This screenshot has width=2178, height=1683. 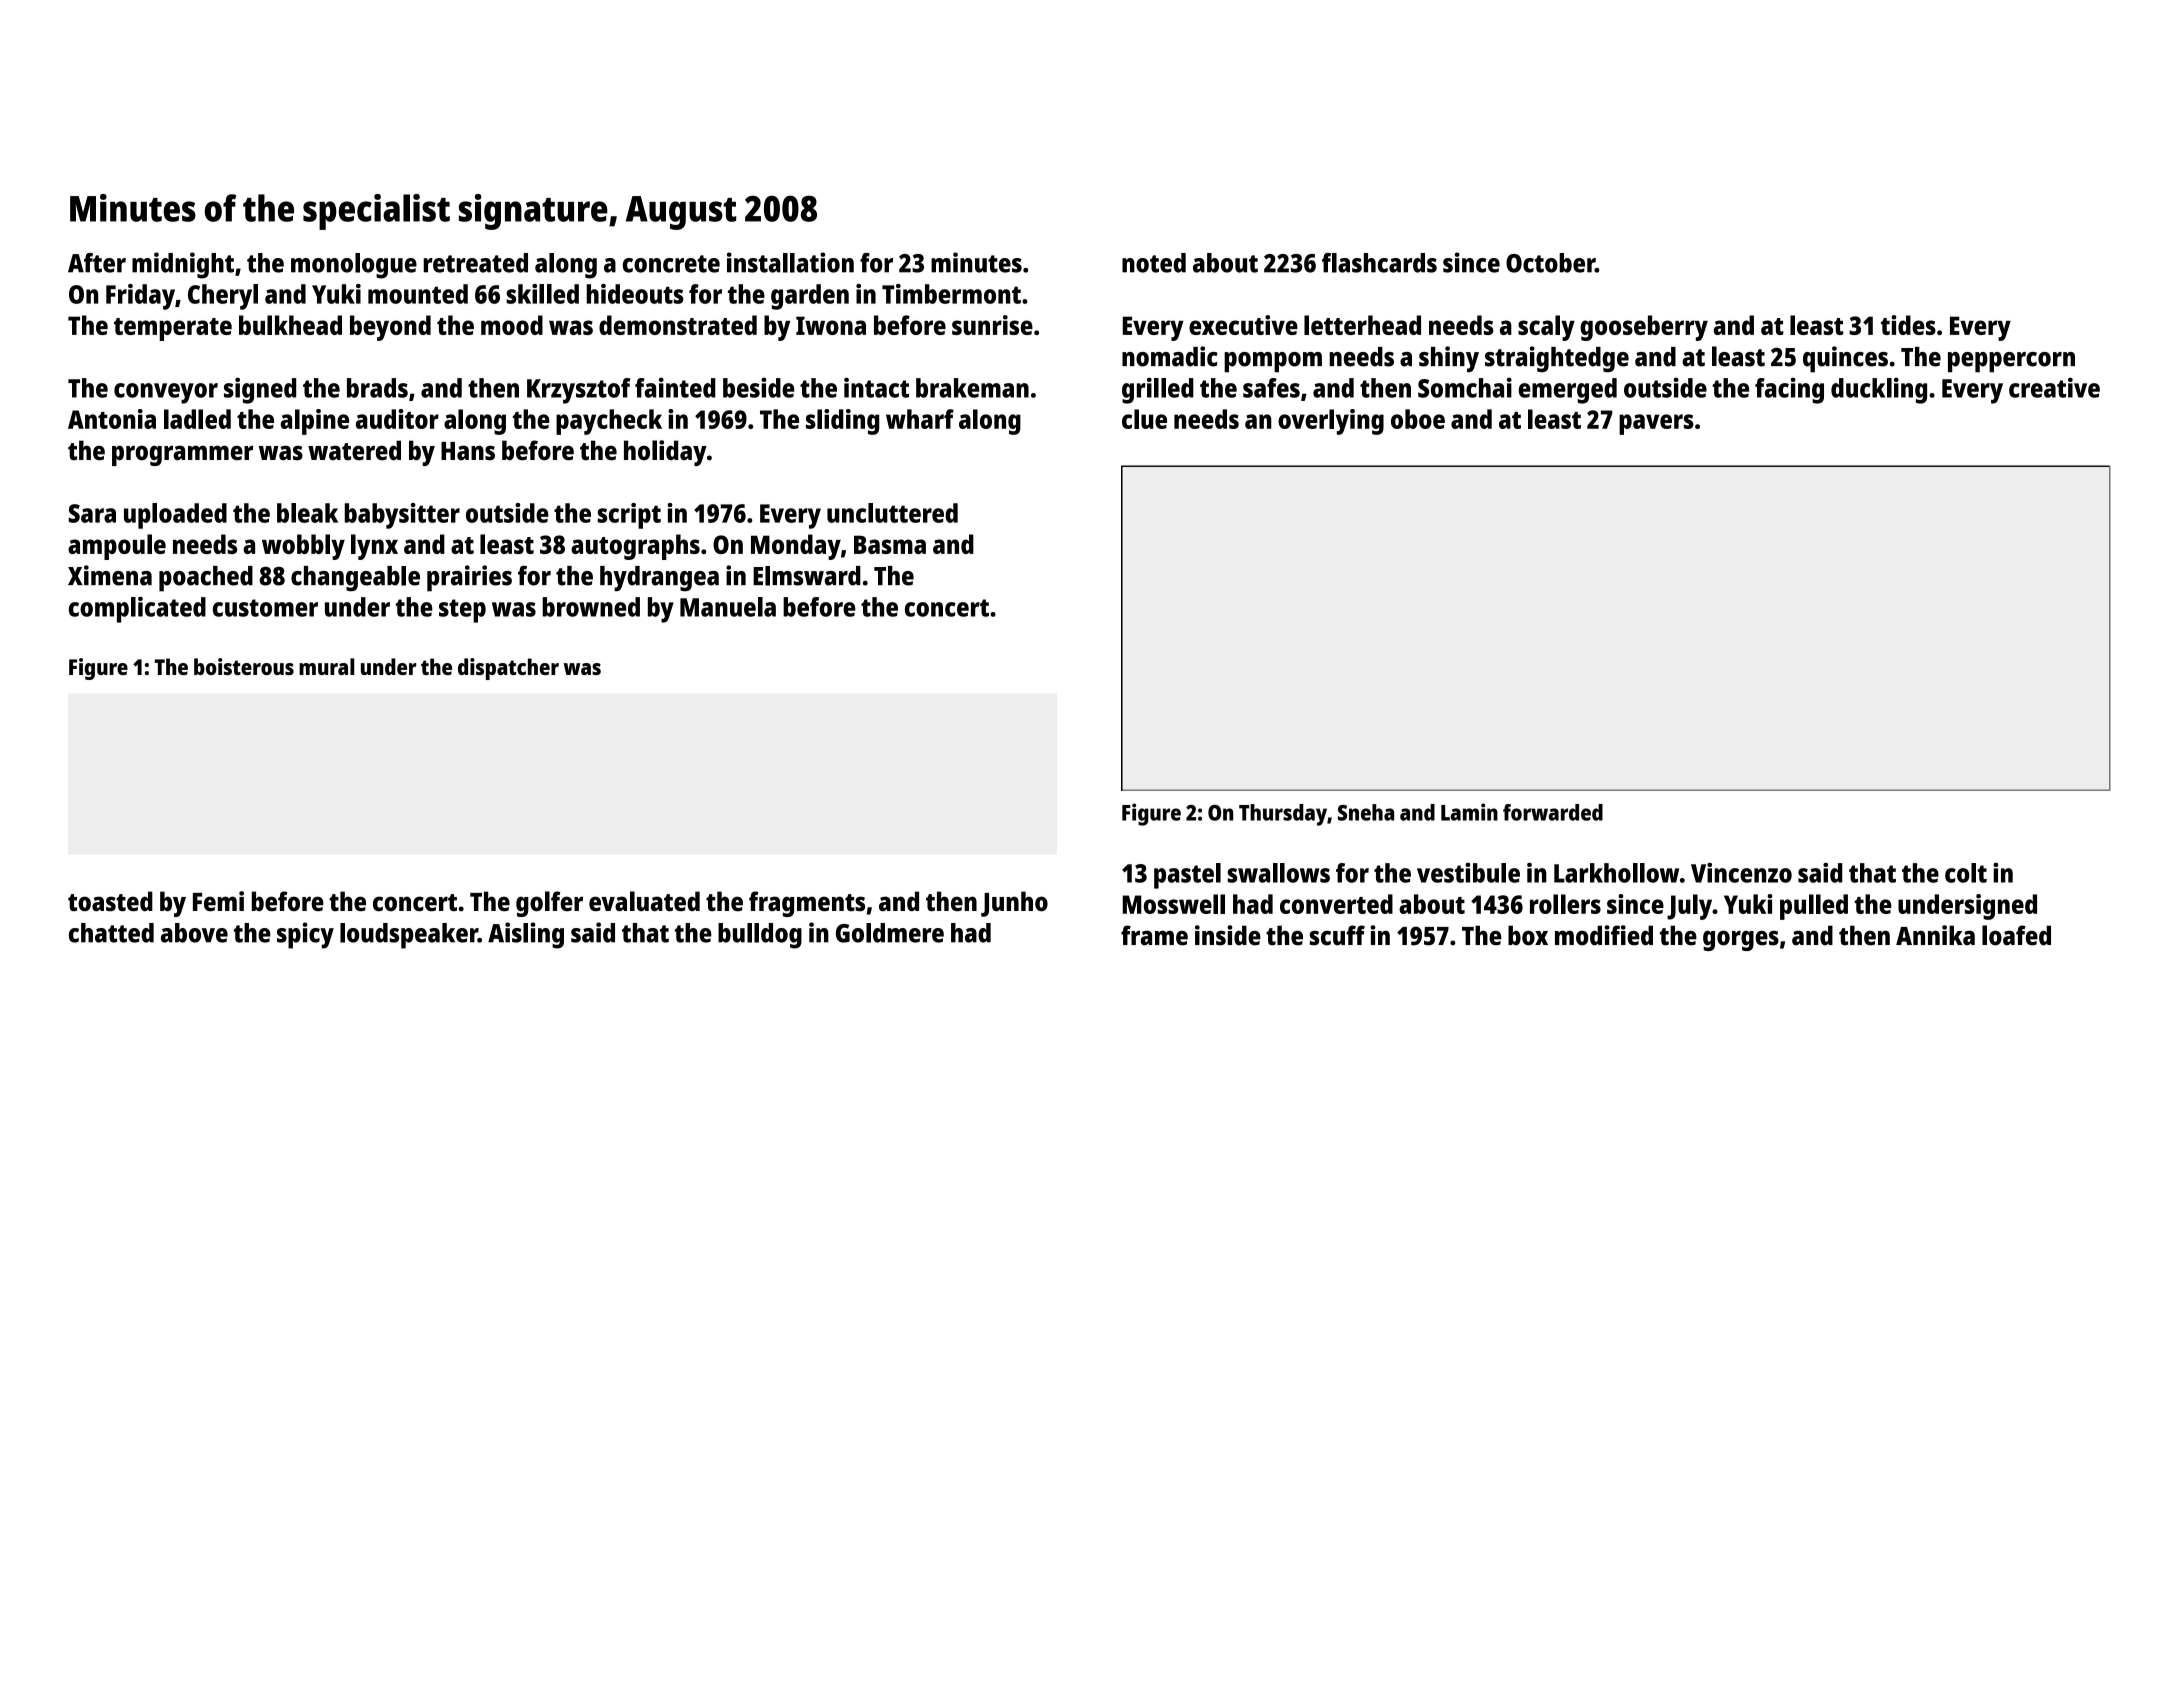 What do you see at coordinates (790, 262) in the screenshot?
I see `installation` at bounding box center [790, 262].
